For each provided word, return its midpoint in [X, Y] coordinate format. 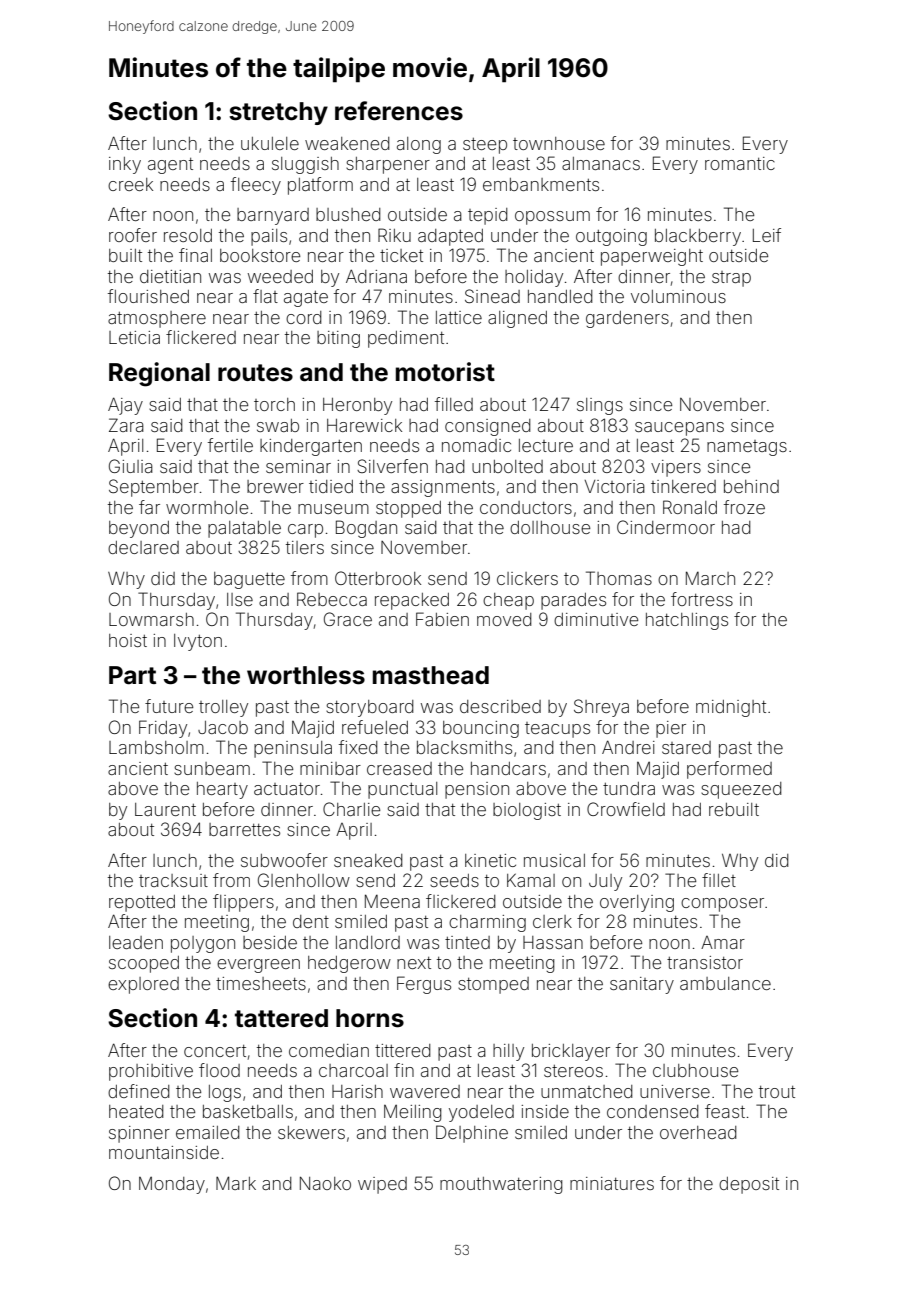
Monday [172, 1185]
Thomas [619, 578]
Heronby [357, 406]
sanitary [642, 985]
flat [265, 296]
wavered [425, 1091]
